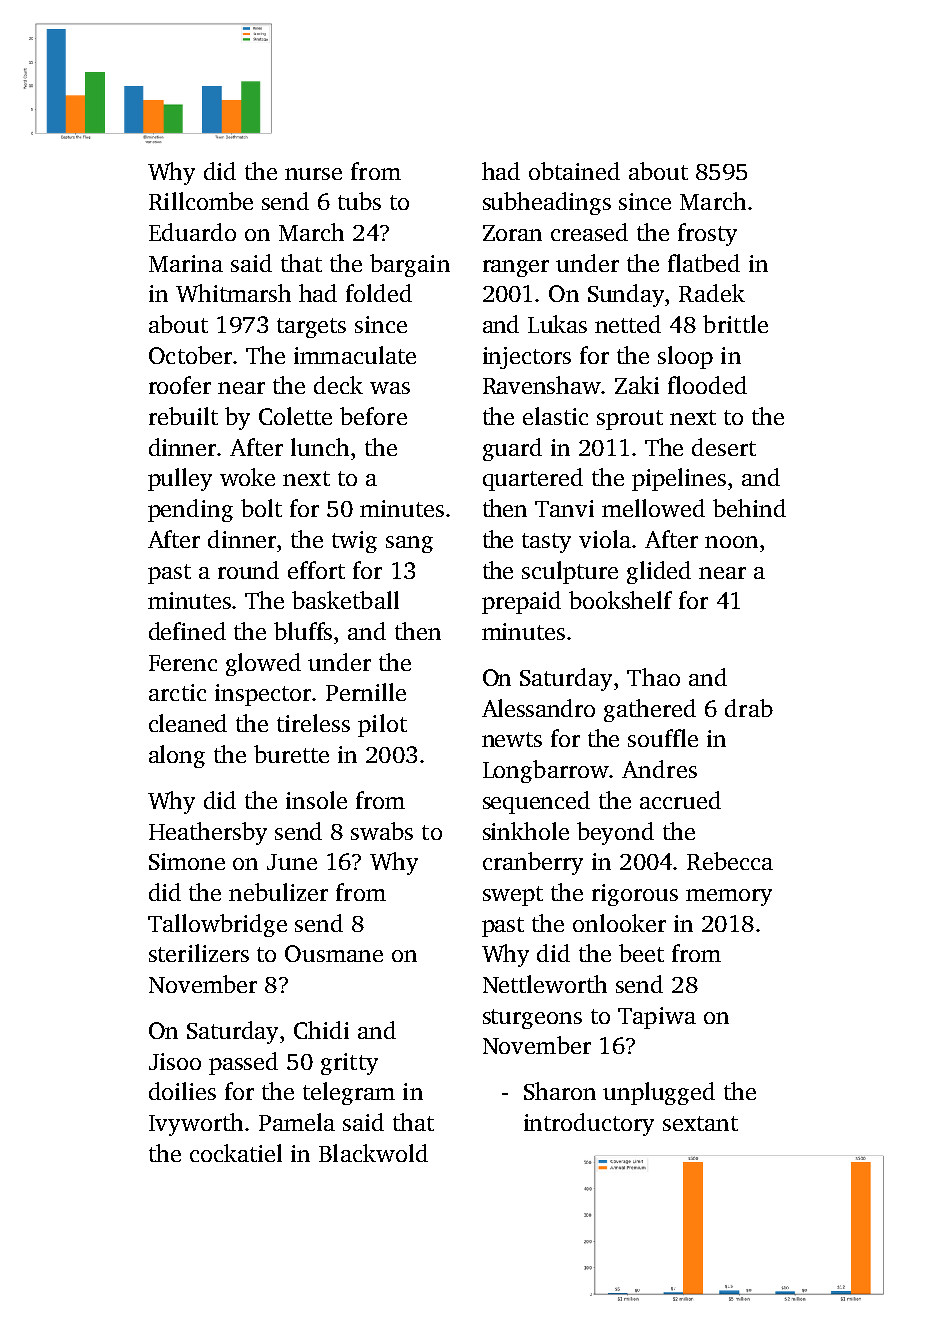 Image resolution: width=936 pixels, height=1328 pixels. What do you see at coordinates (217, 925) in the image?
I see `Tallowbridge` at bounding box center [217, 925].
